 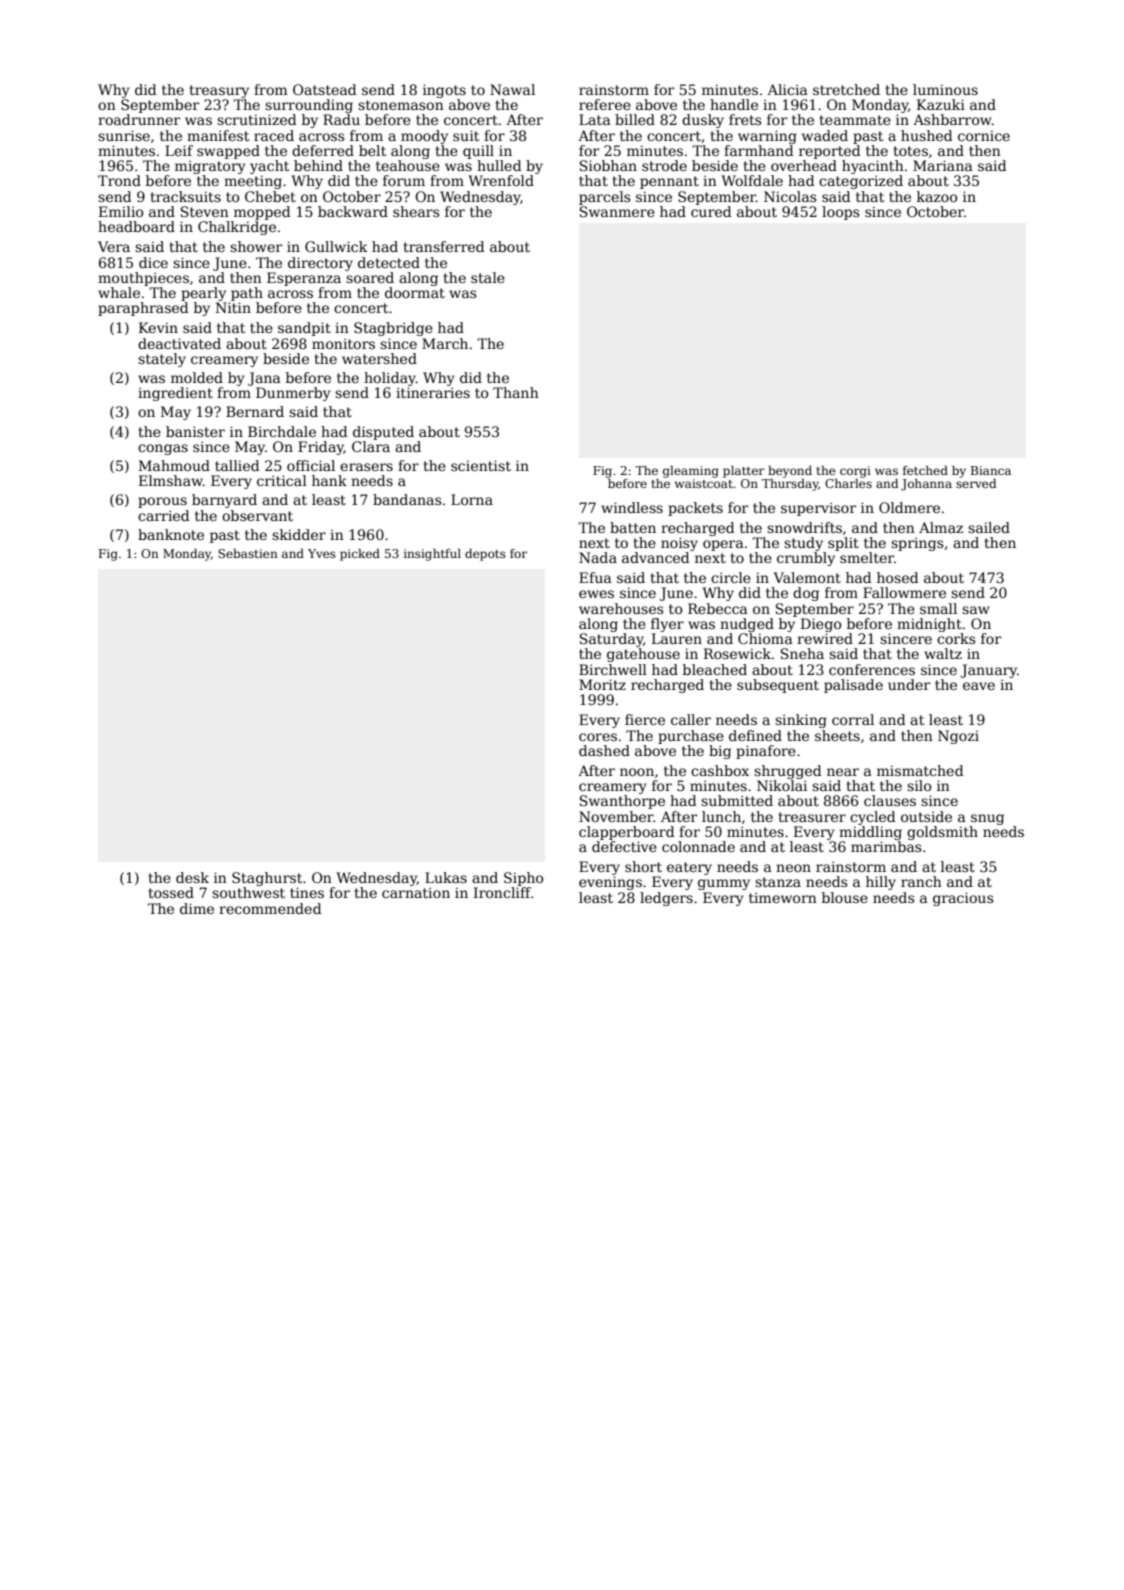 I want to click on Swanmere, so click(x=617, y=211).
